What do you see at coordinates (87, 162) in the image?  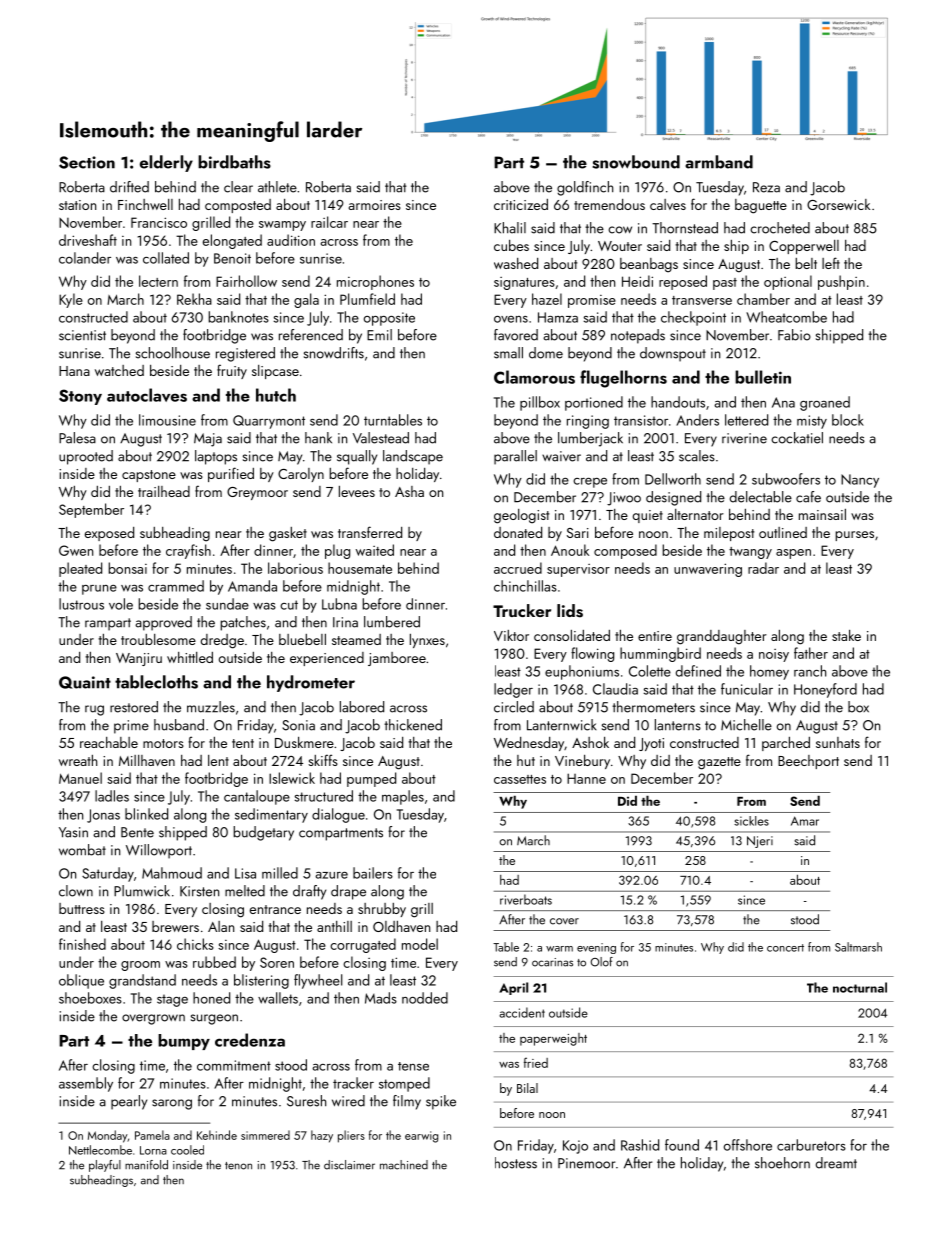 I see `Section` at bounding box center [87, 162].
